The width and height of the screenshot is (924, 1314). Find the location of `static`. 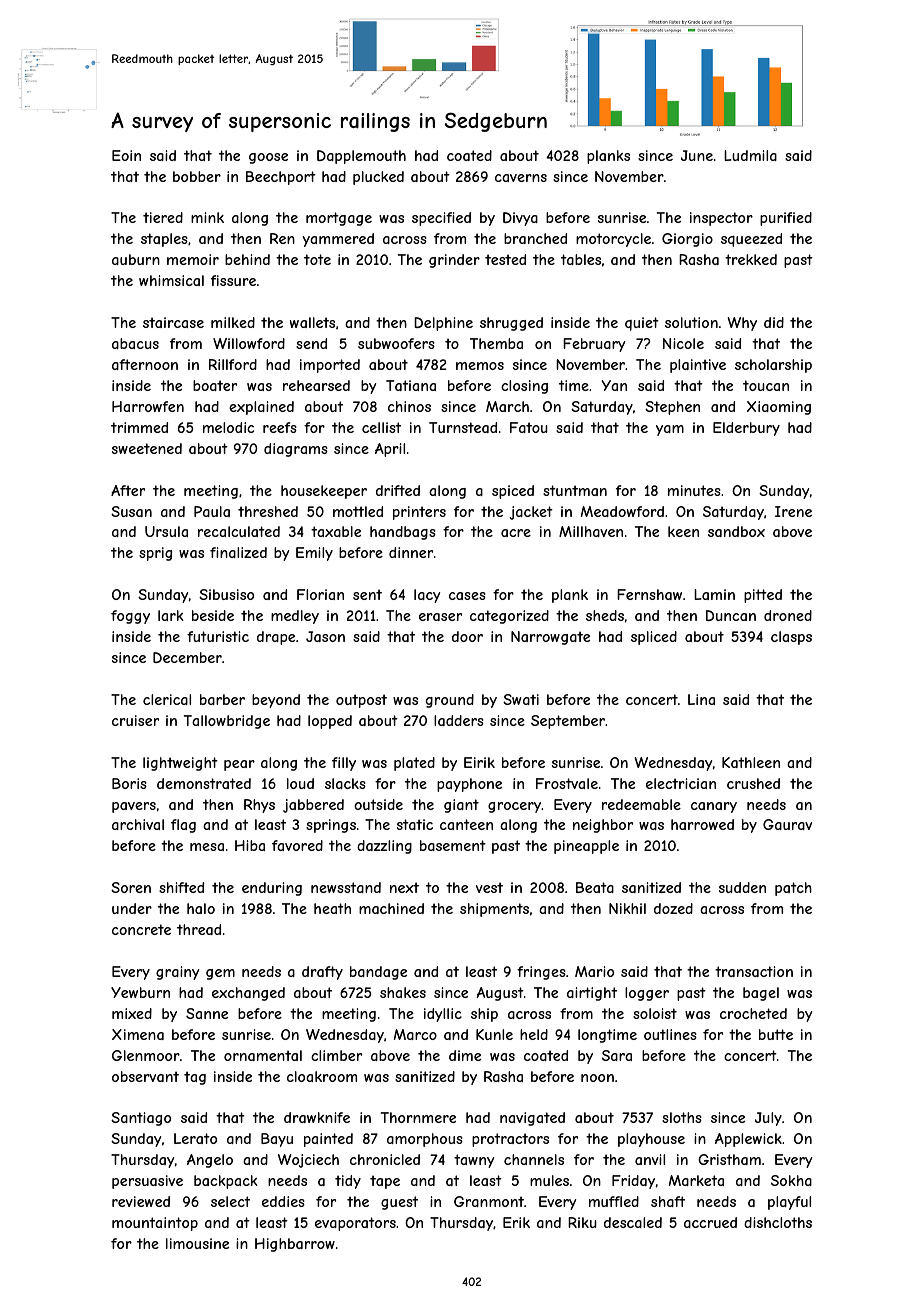

static is located at coordinates (415, 824).
